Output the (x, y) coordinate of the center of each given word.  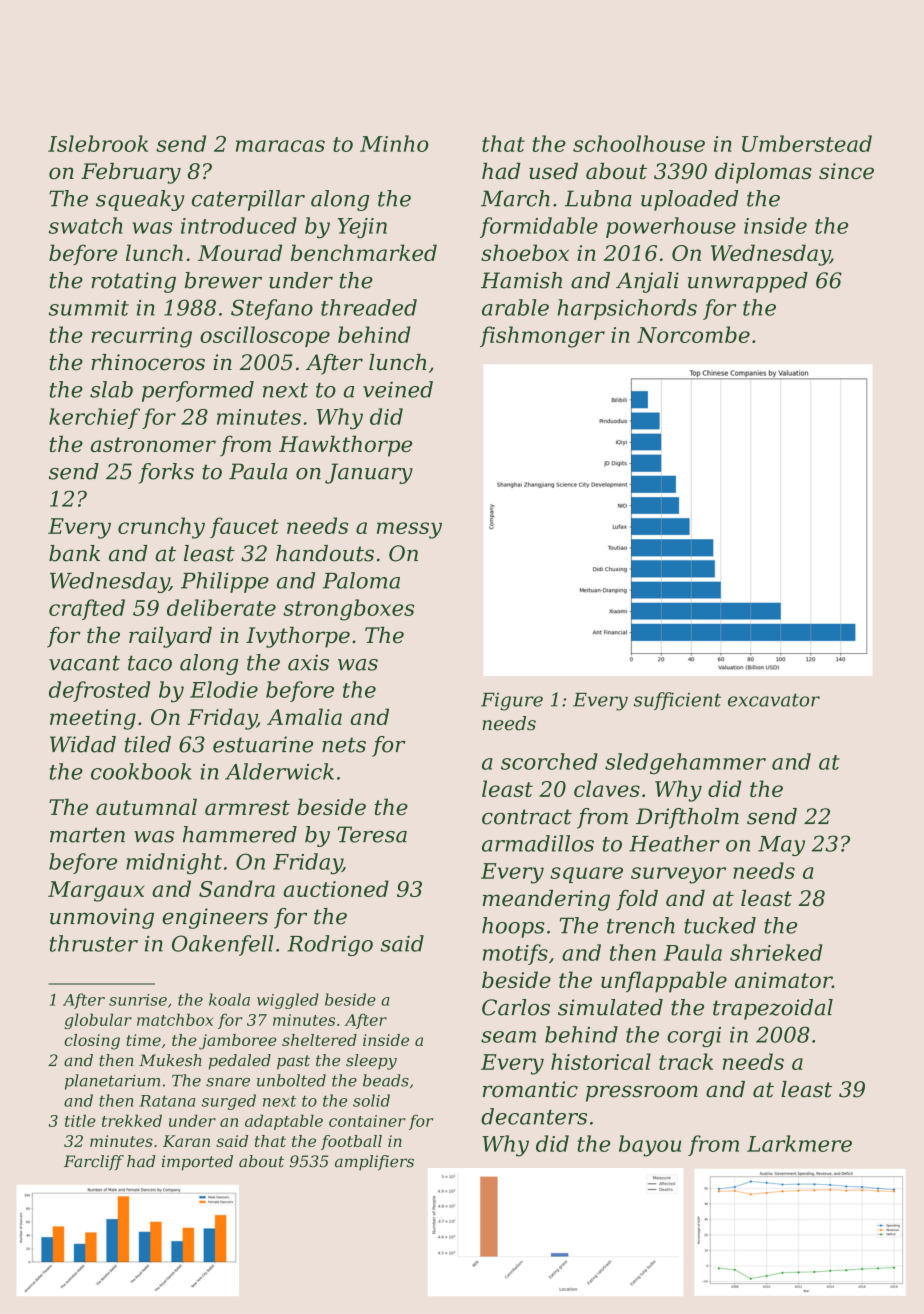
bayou (650, 1146)
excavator (774, 700)
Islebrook (98, 143)
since (846, 171)
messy (409, 530)
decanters (534, 1116)
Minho (394, 143)
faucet (244, 527)
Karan (186, 1141)
